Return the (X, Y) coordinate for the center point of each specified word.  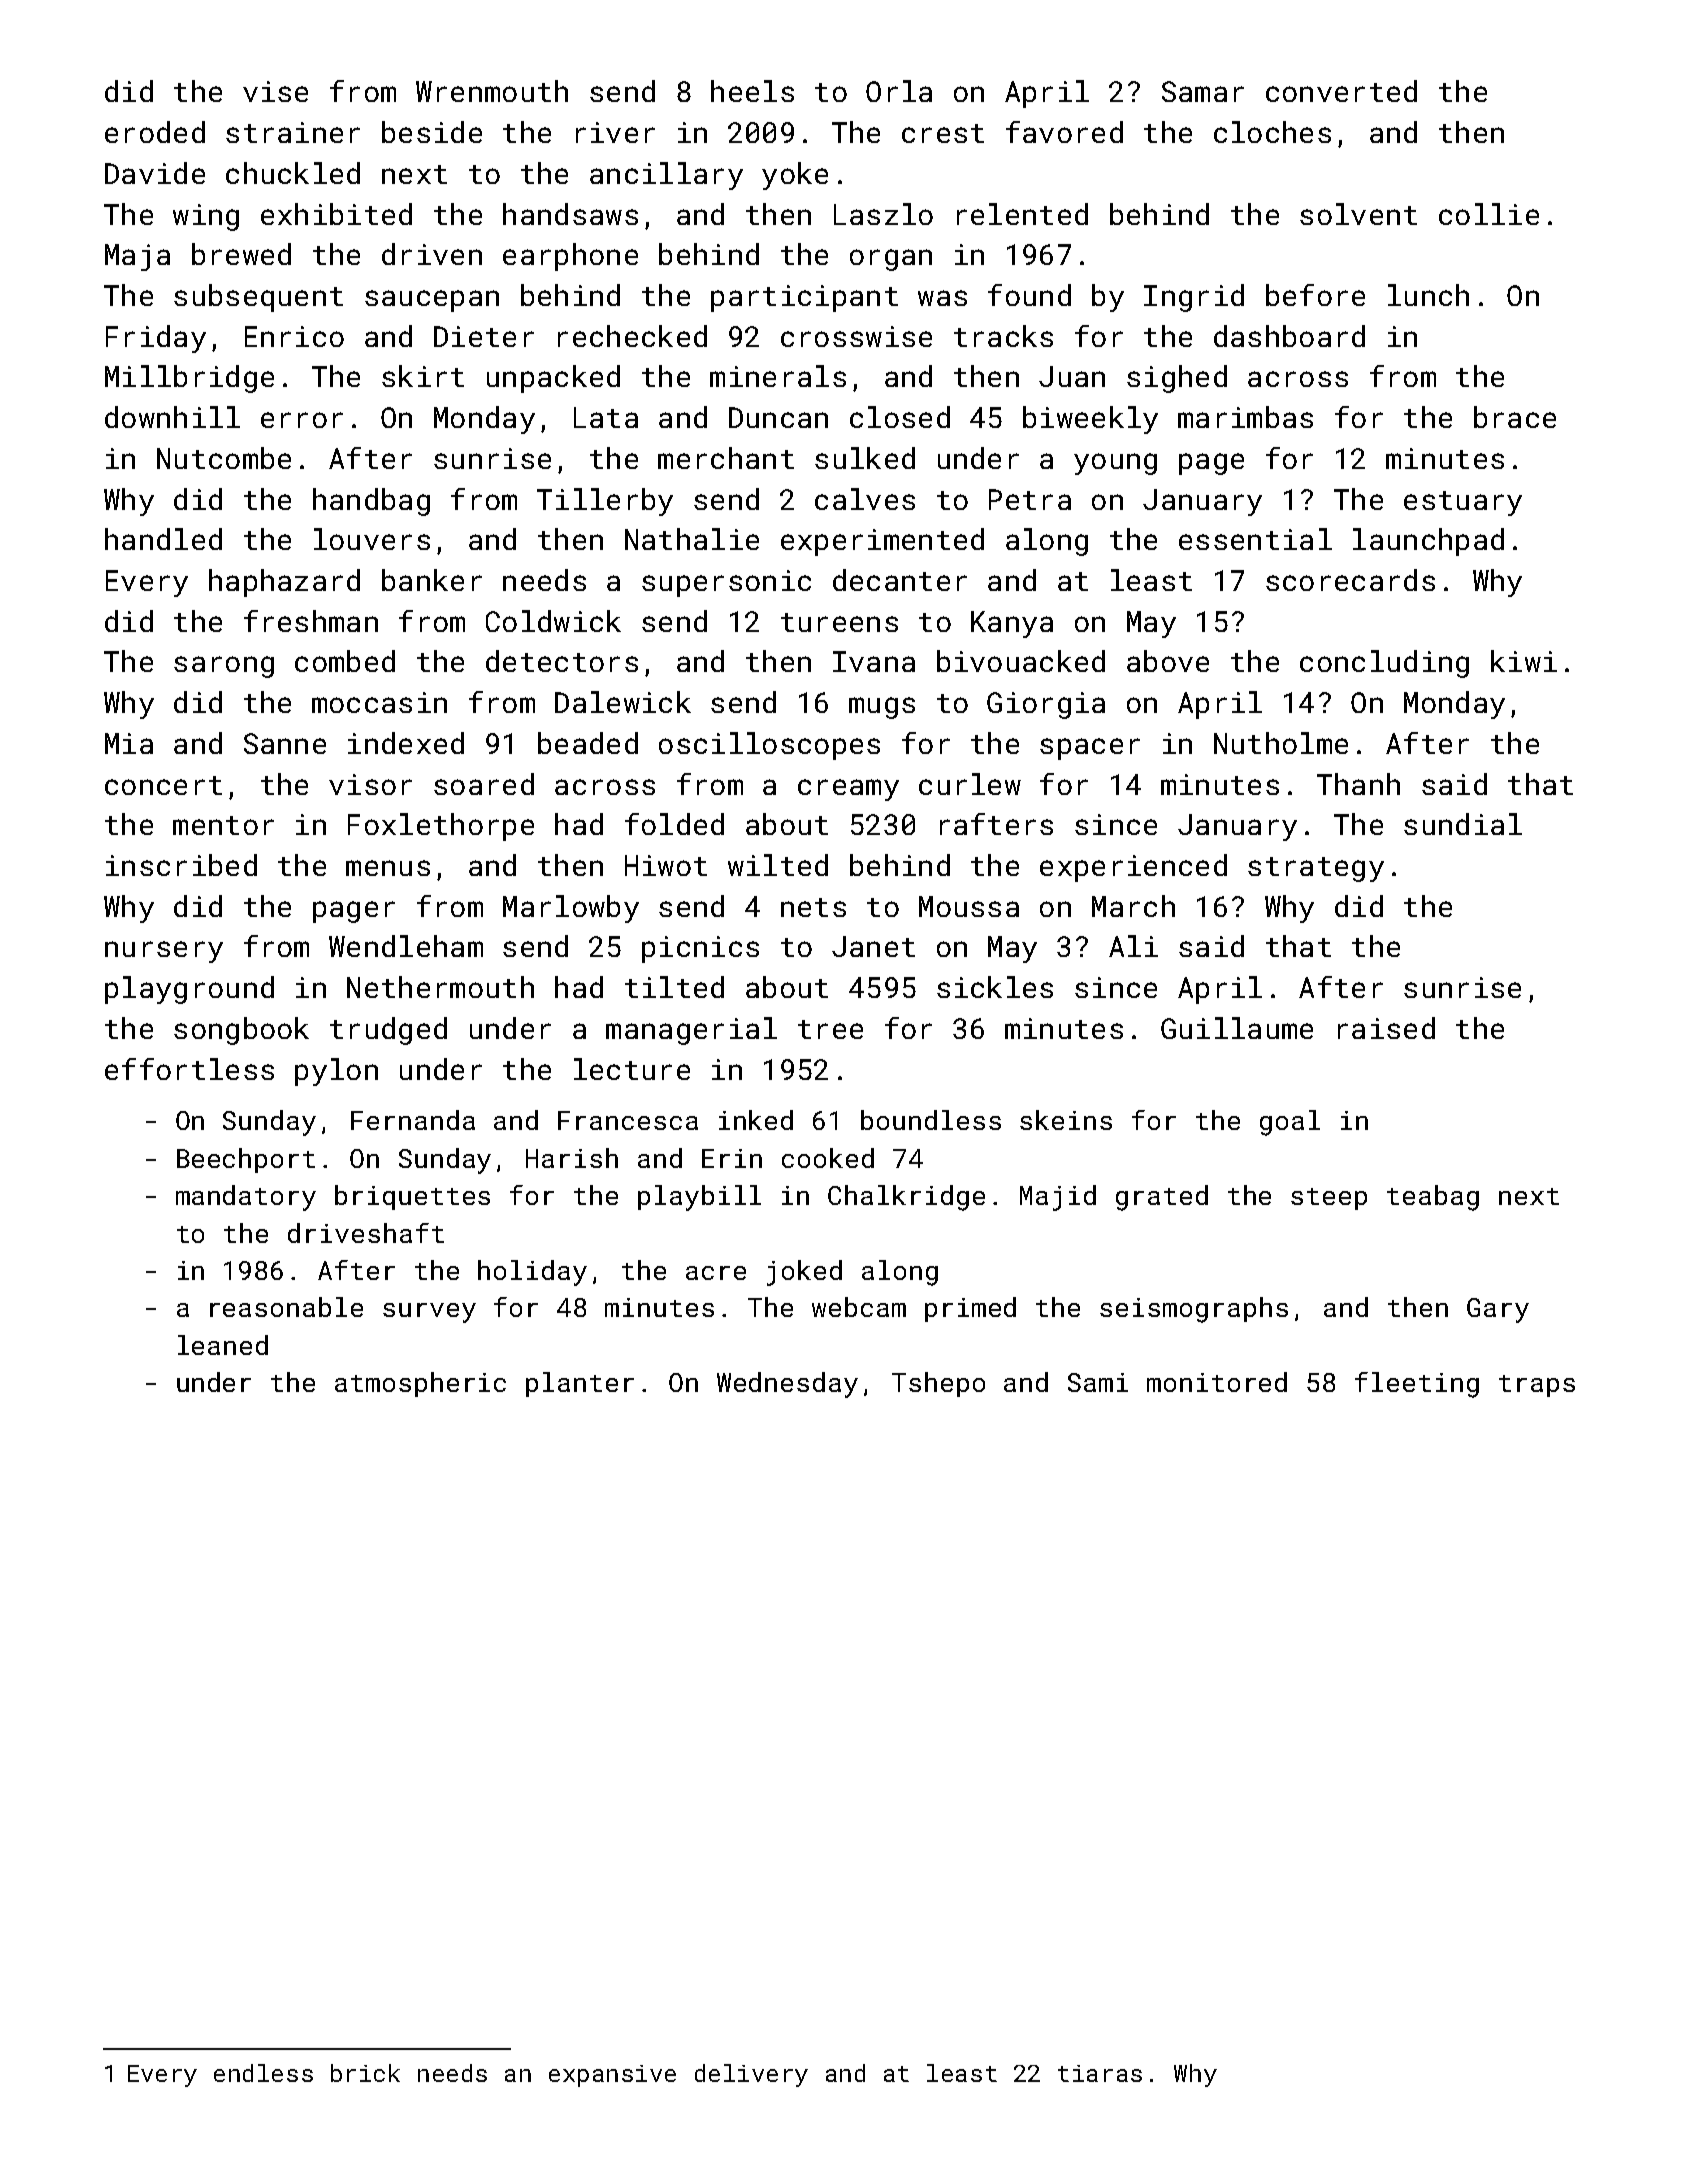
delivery (751, 2075)
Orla (899, 91)
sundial (1463, 824)
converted (1341, 91)
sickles (995, 987)
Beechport (246, 1160)
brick (365, 2073)
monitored (1217, 1382)
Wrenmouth (492, 91)
